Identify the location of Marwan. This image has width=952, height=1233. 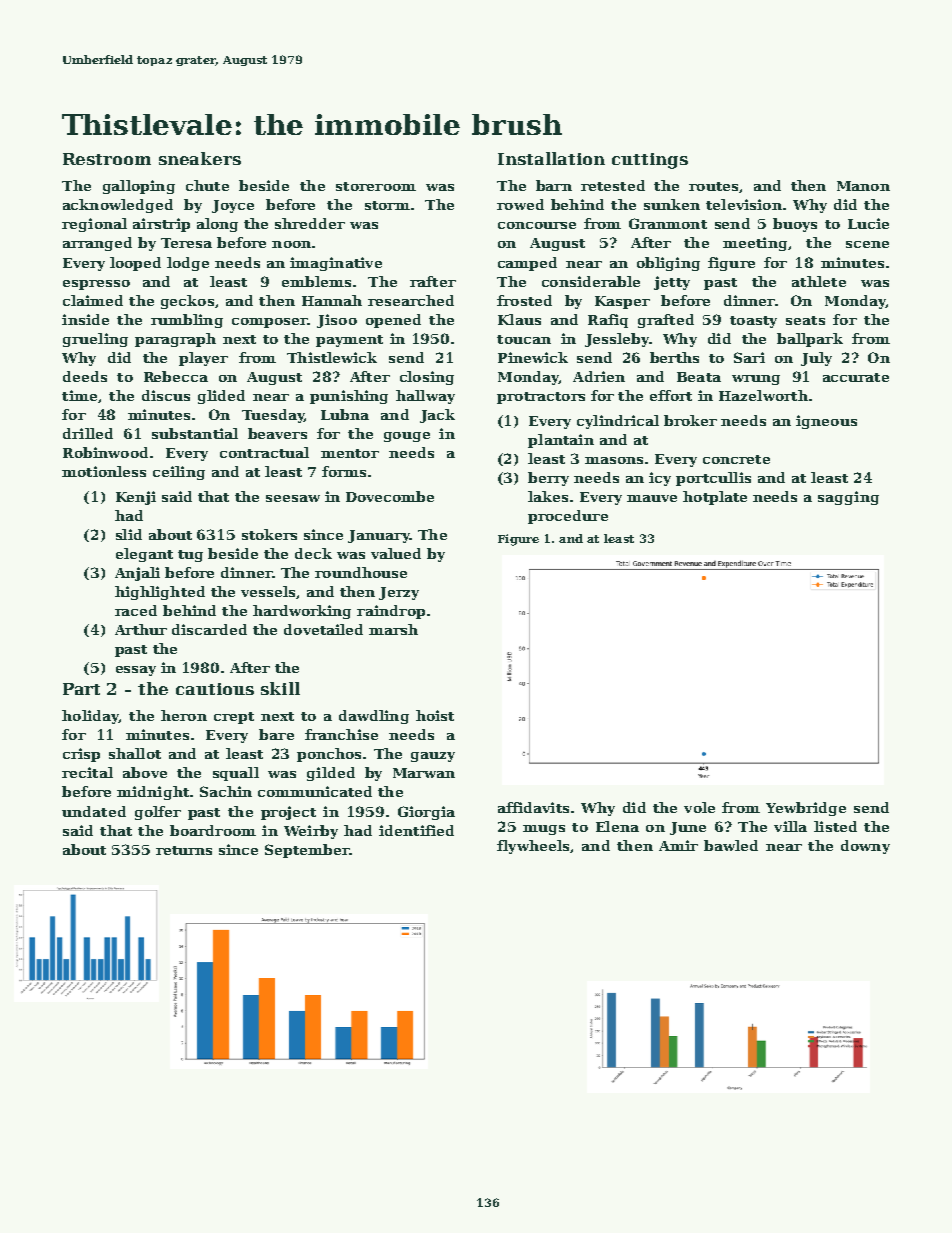
(424, 773).
